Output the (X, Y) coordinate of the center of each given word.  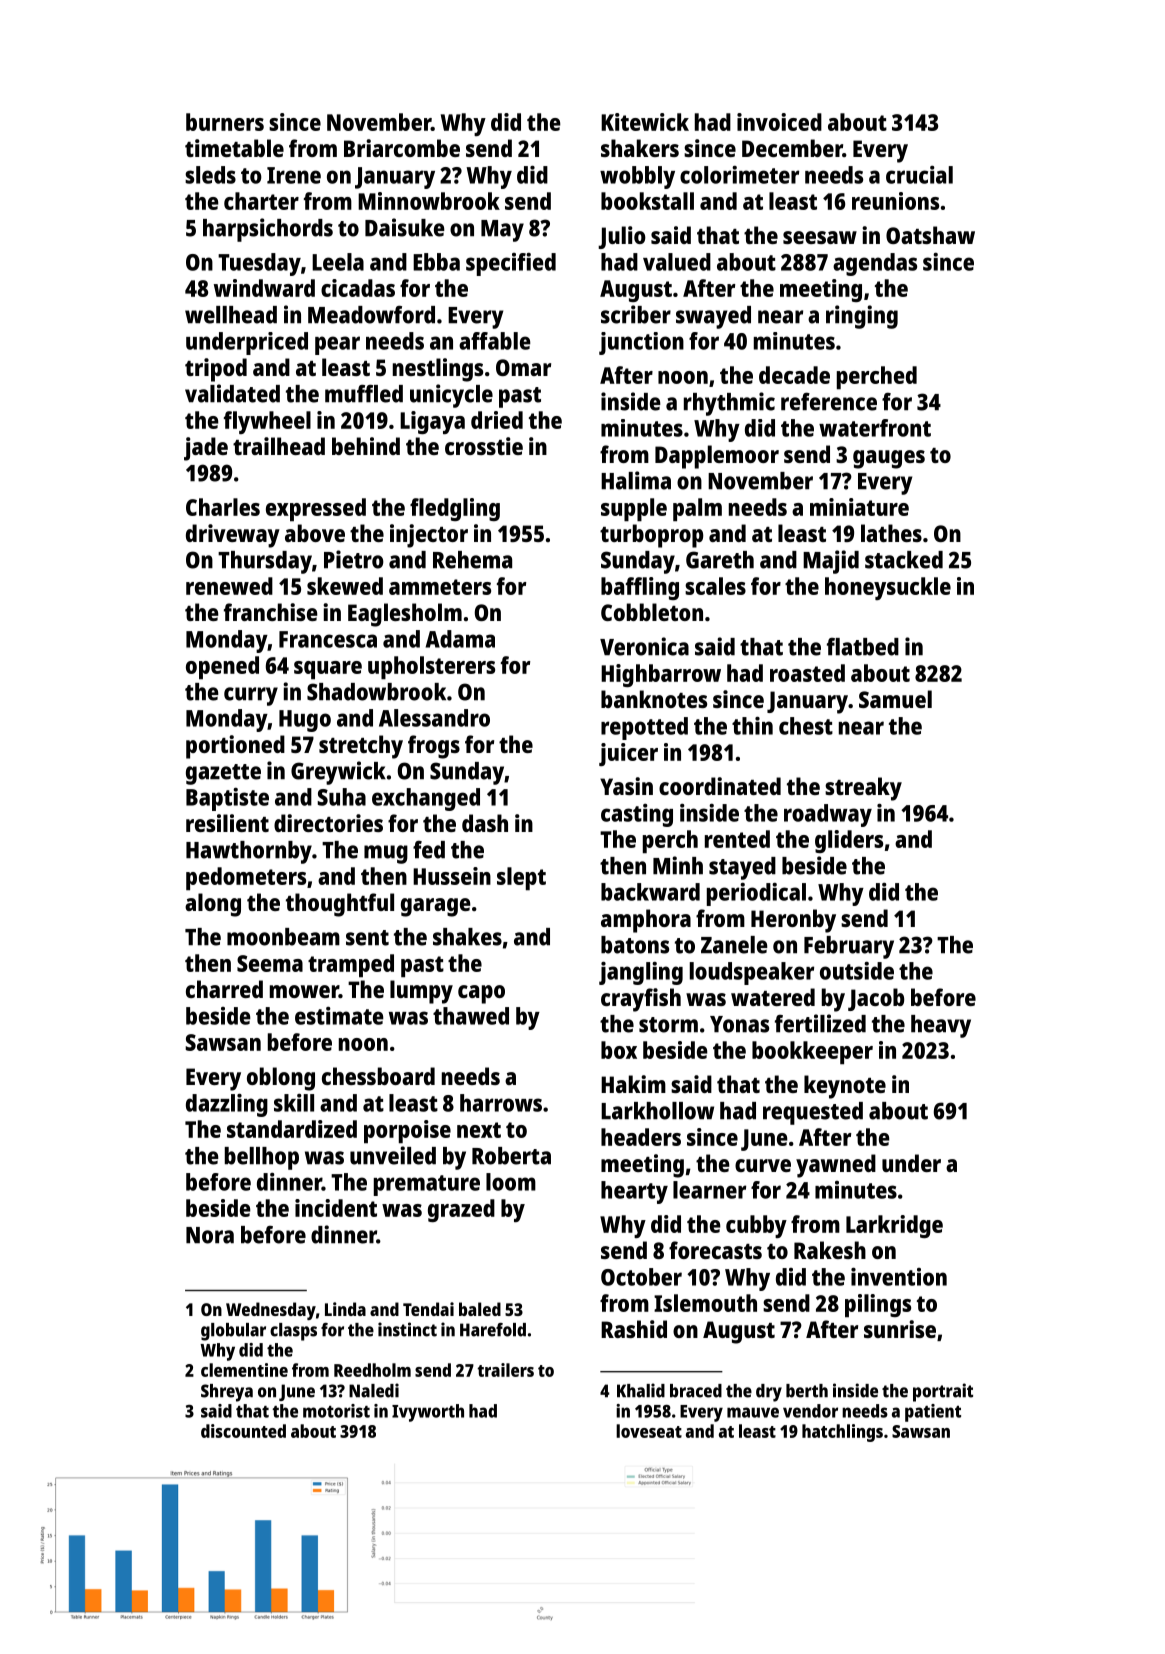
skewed (345, 586)
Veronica (644, 646)
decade (794, 375)
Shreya (227, 1393)
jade (206, 449)
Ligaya (432, 422)
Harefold (493, 1330)
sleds (210, 175)
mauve (753, 1412)
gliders (849, 841)
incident (336, 1208)
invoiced (779, 122)
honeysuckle (888, 588)
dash (485, 823)
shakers (640, 148)
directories (328, 823)
